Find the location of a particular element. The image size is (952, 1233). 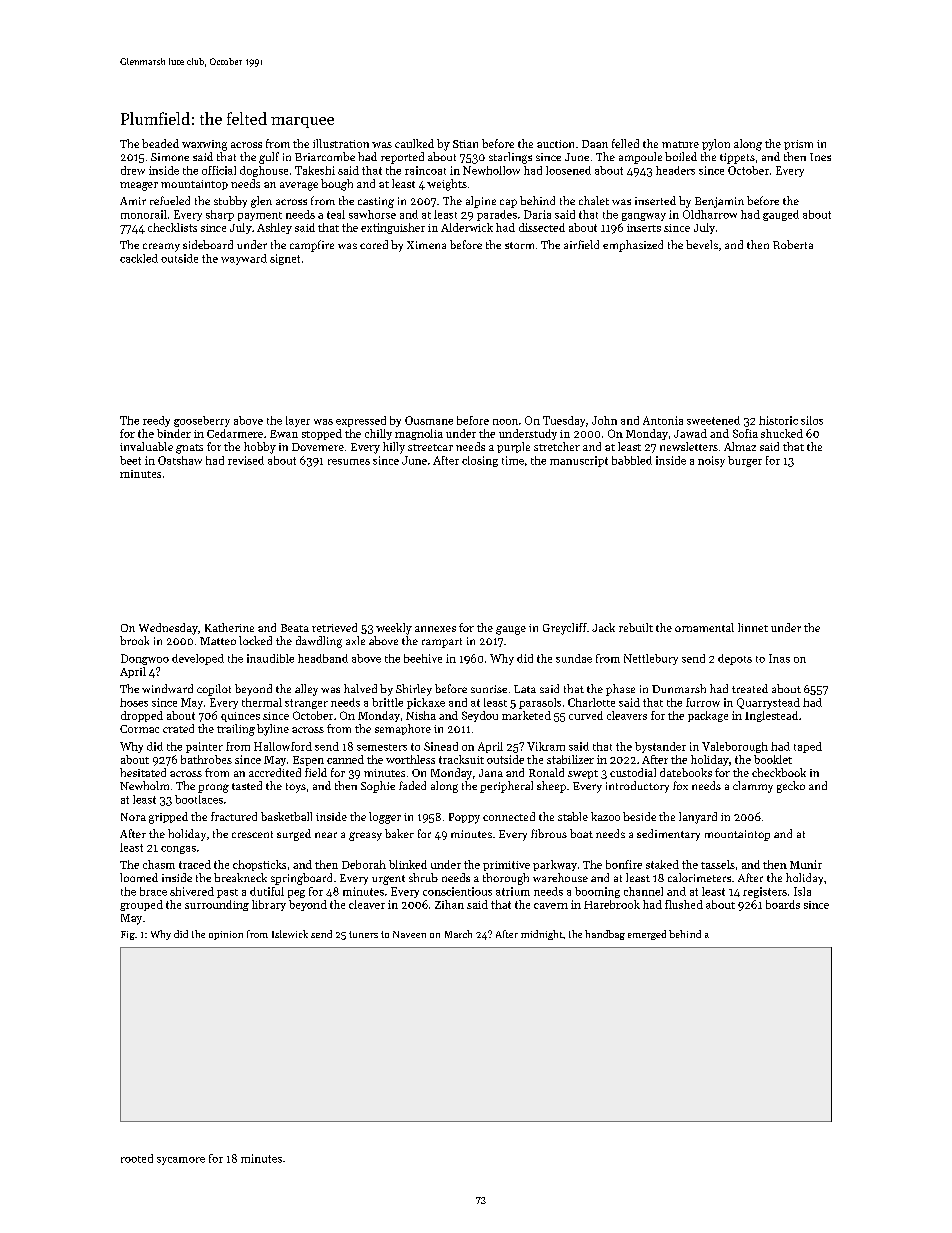

Beata is located at coordinates (295, 628).
